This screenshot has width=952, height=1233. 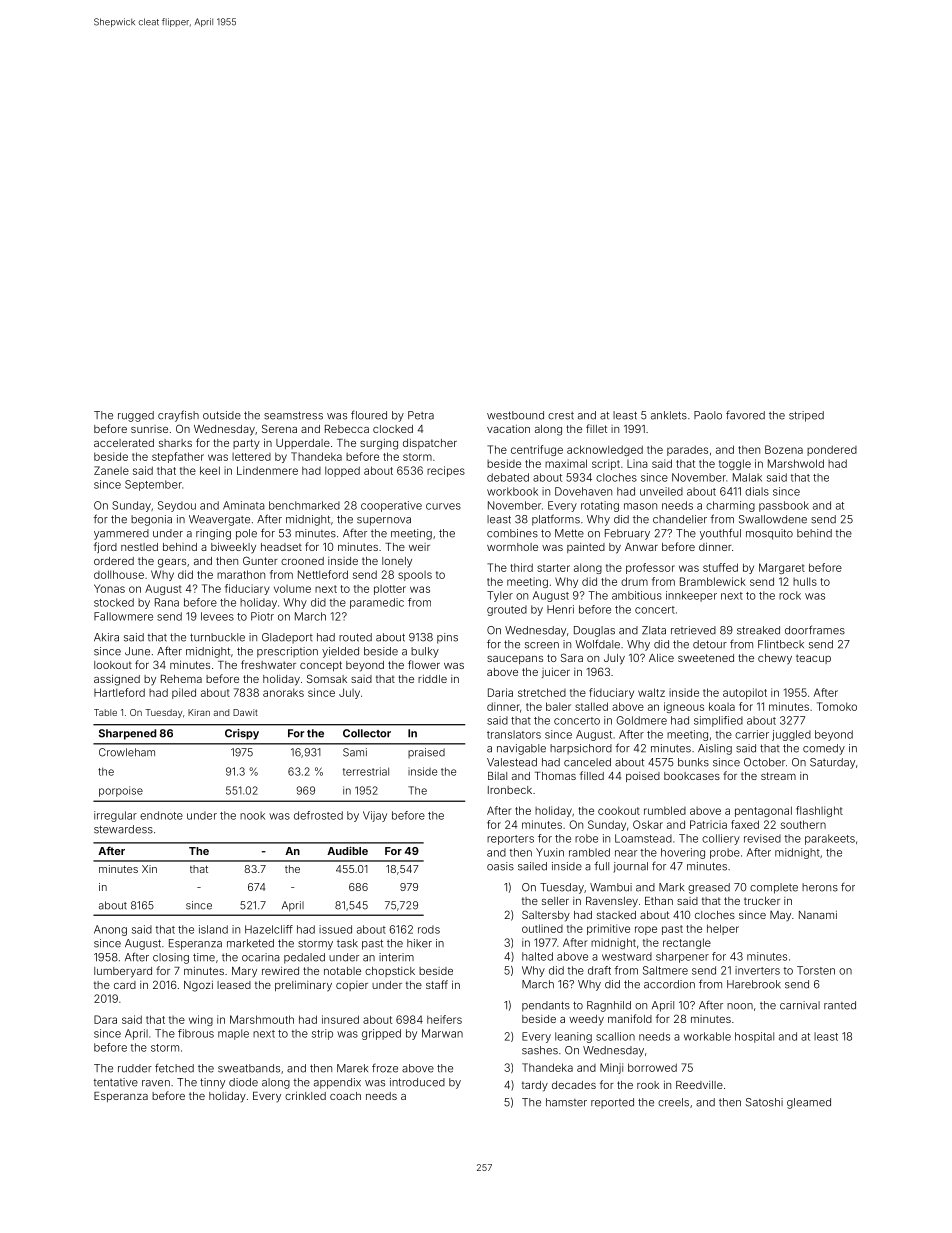 I want to click on gleamed, so click(x=809, y=1103).
